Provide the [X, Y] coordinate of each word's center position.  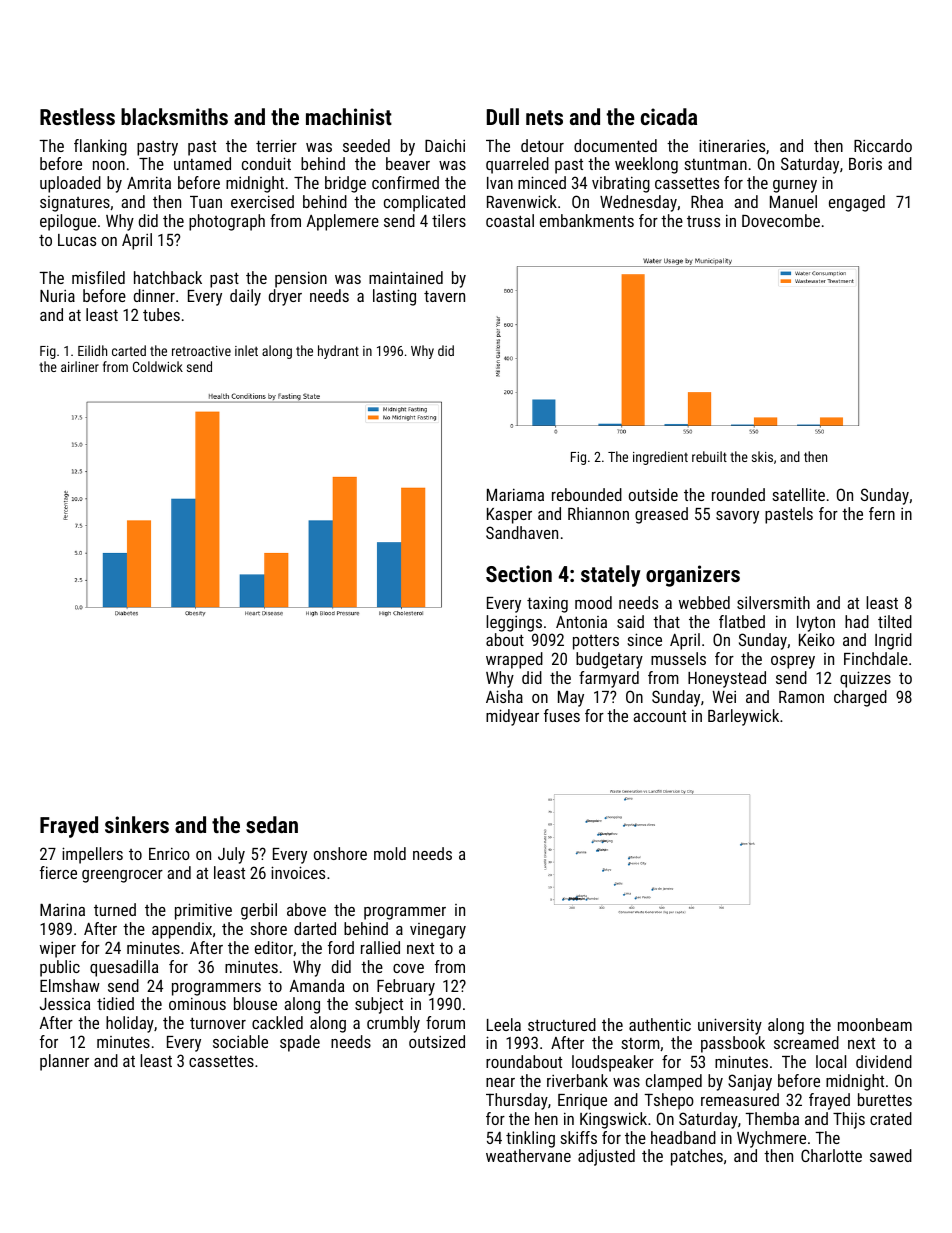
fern [882, 513]
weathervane [528, 1155]
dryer [285, 297]
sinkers [137, 824]
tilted [895, 621]
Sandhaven [522, 532]
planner [64, 1062]
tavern [444, 296]
